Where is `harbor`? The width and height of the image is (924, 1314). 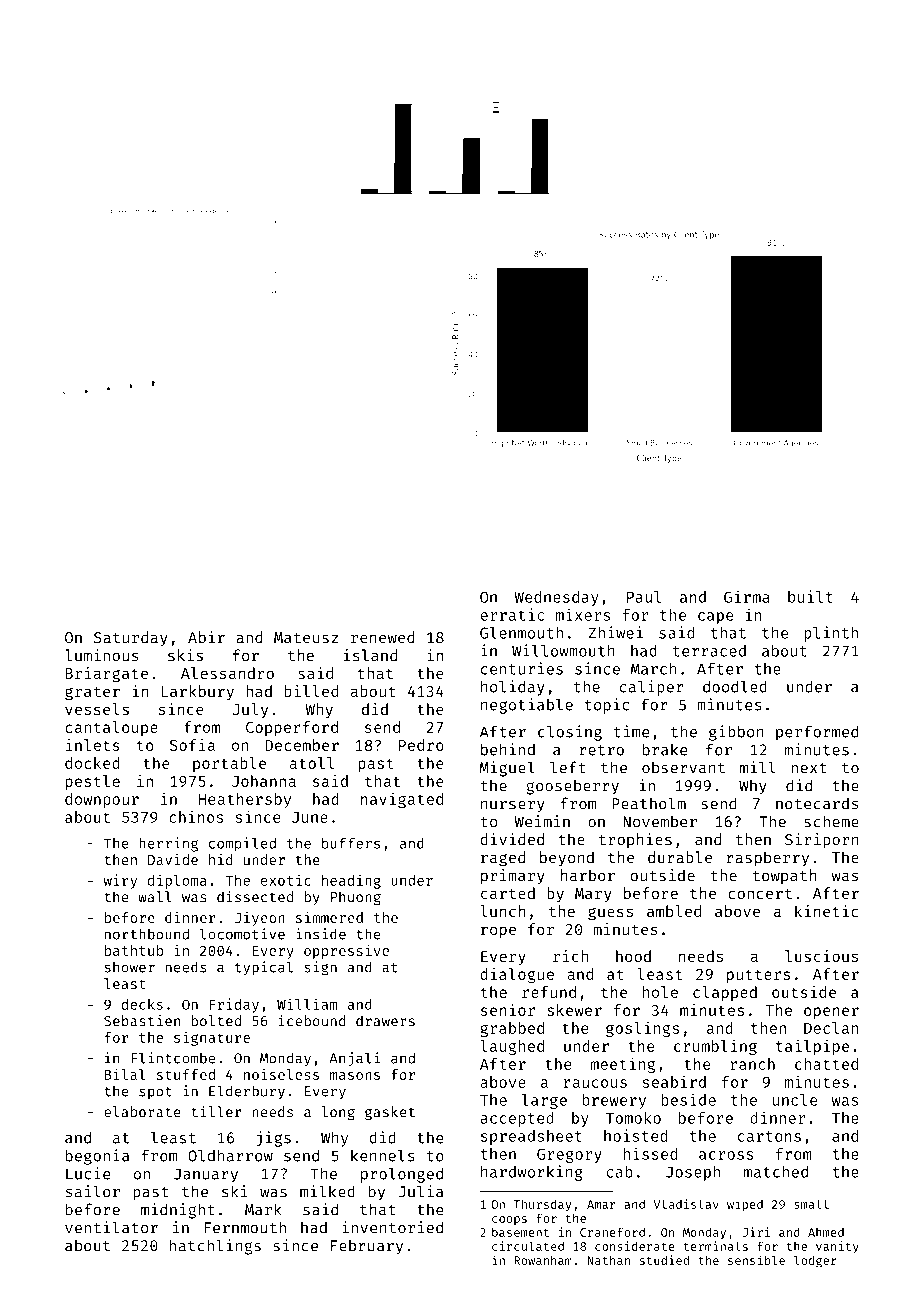 harbor is located at coordinates (588, 875).
